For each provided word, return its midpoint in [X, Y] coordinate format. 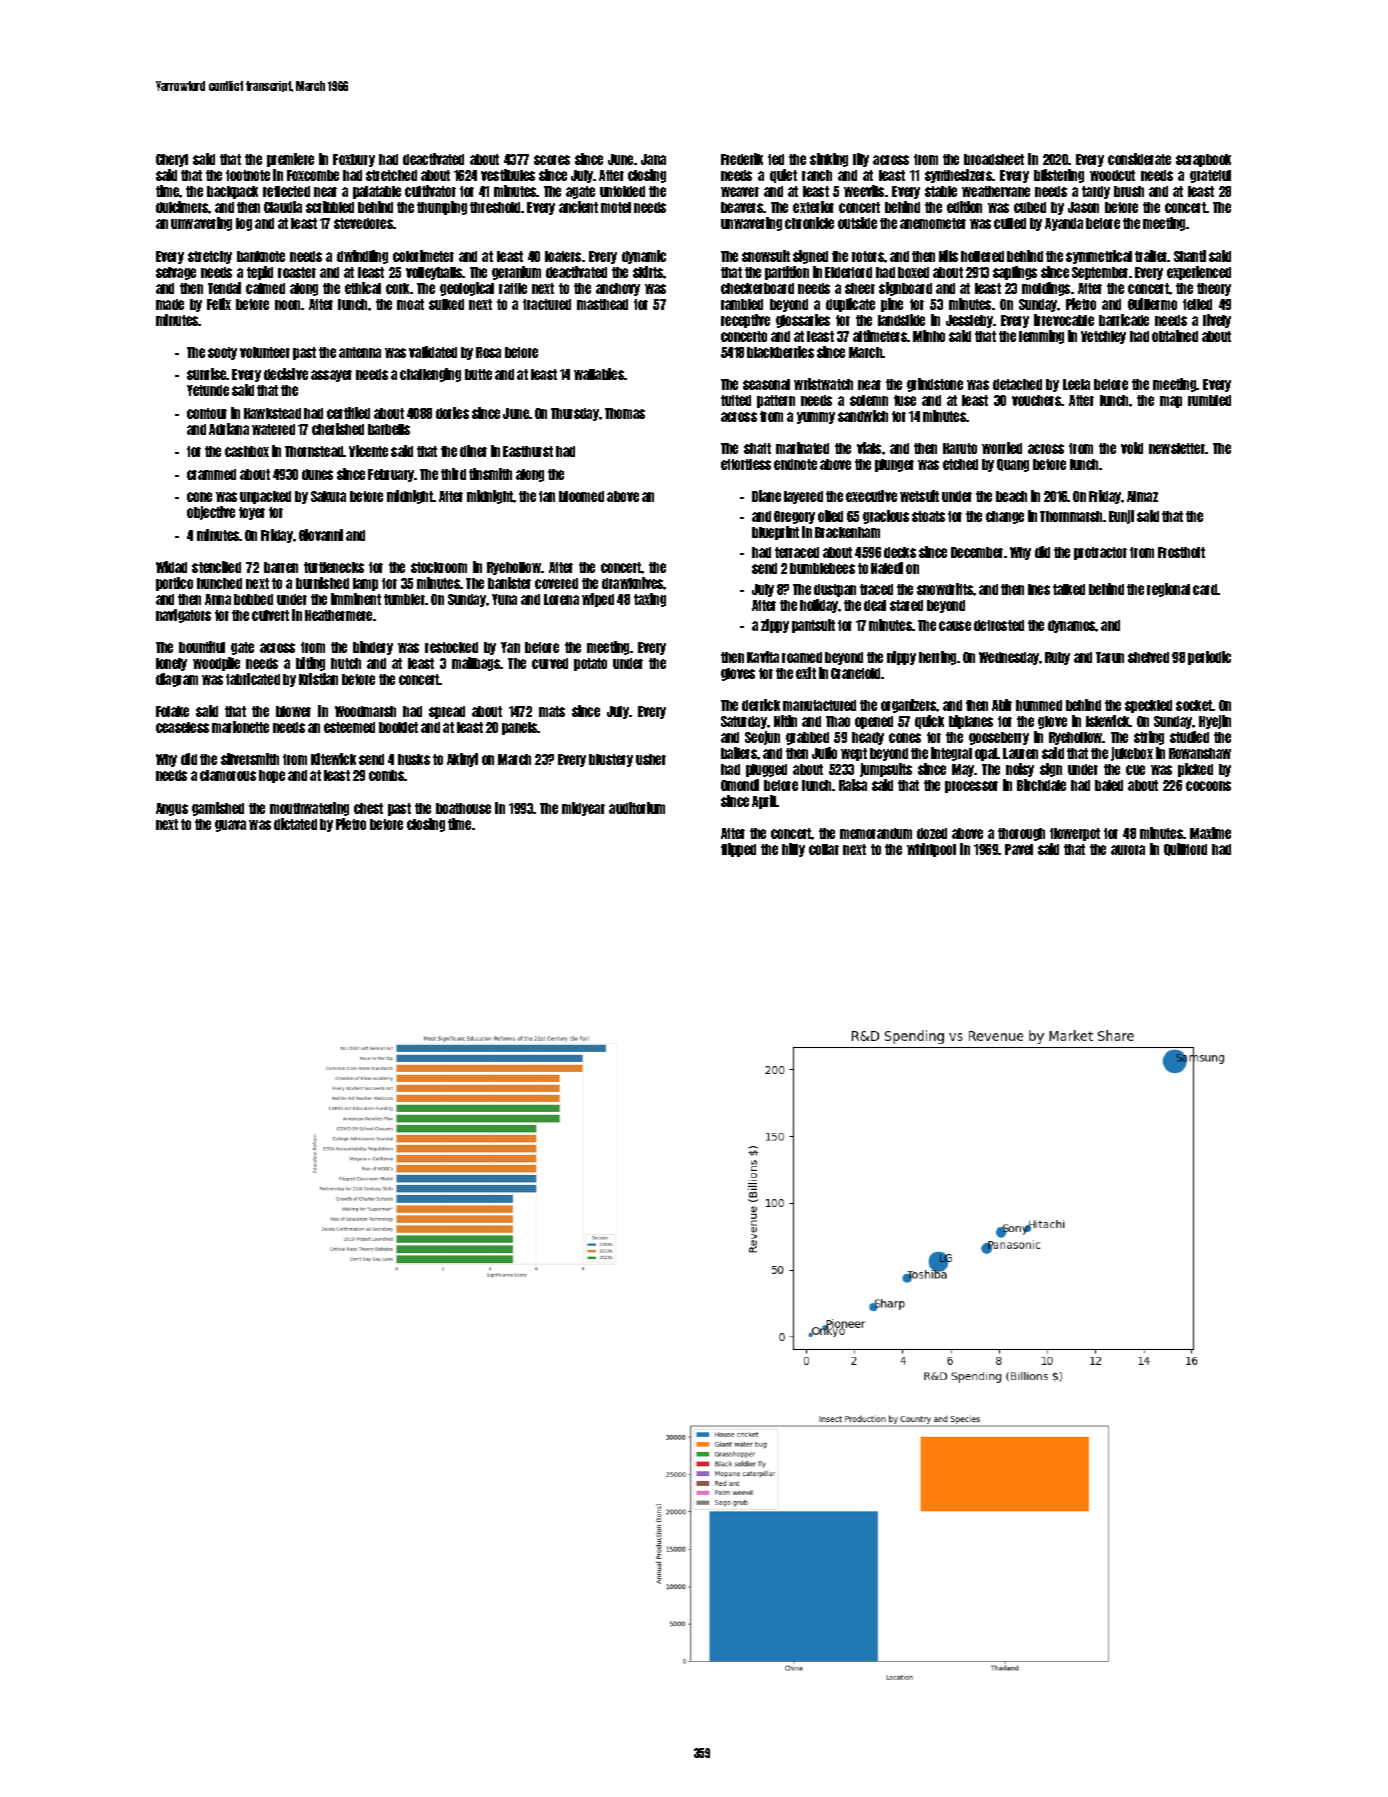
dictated [295, 824]
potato [590, 664]
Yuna [504, 599]
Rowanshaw [1200, 753]
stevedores [363, 223]
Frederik [742, 159]
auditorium [637, 808]
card [1205, 589]
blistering [1059, 176]
